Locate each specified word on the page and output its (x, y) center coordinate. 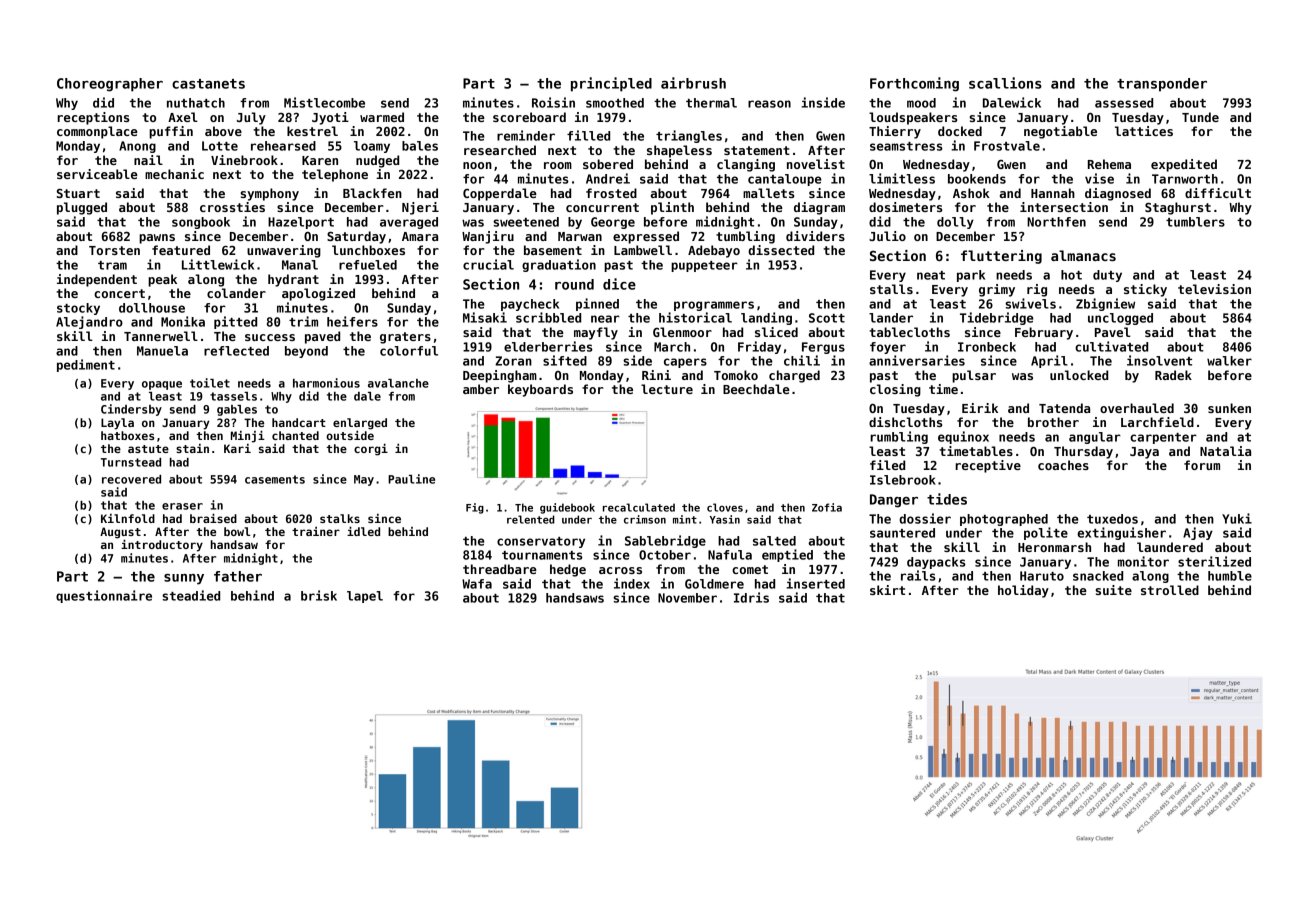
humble (1230, 576)
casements (275, 479)
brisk (319, 595)
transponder (1162, 85)
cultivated (1111, 346)
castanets (208, 84)
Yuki (1237, 518)
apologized (318, 294)
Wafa (477, 584)
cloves (725, 507)
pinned (597, 304)
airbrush (693, 83)
